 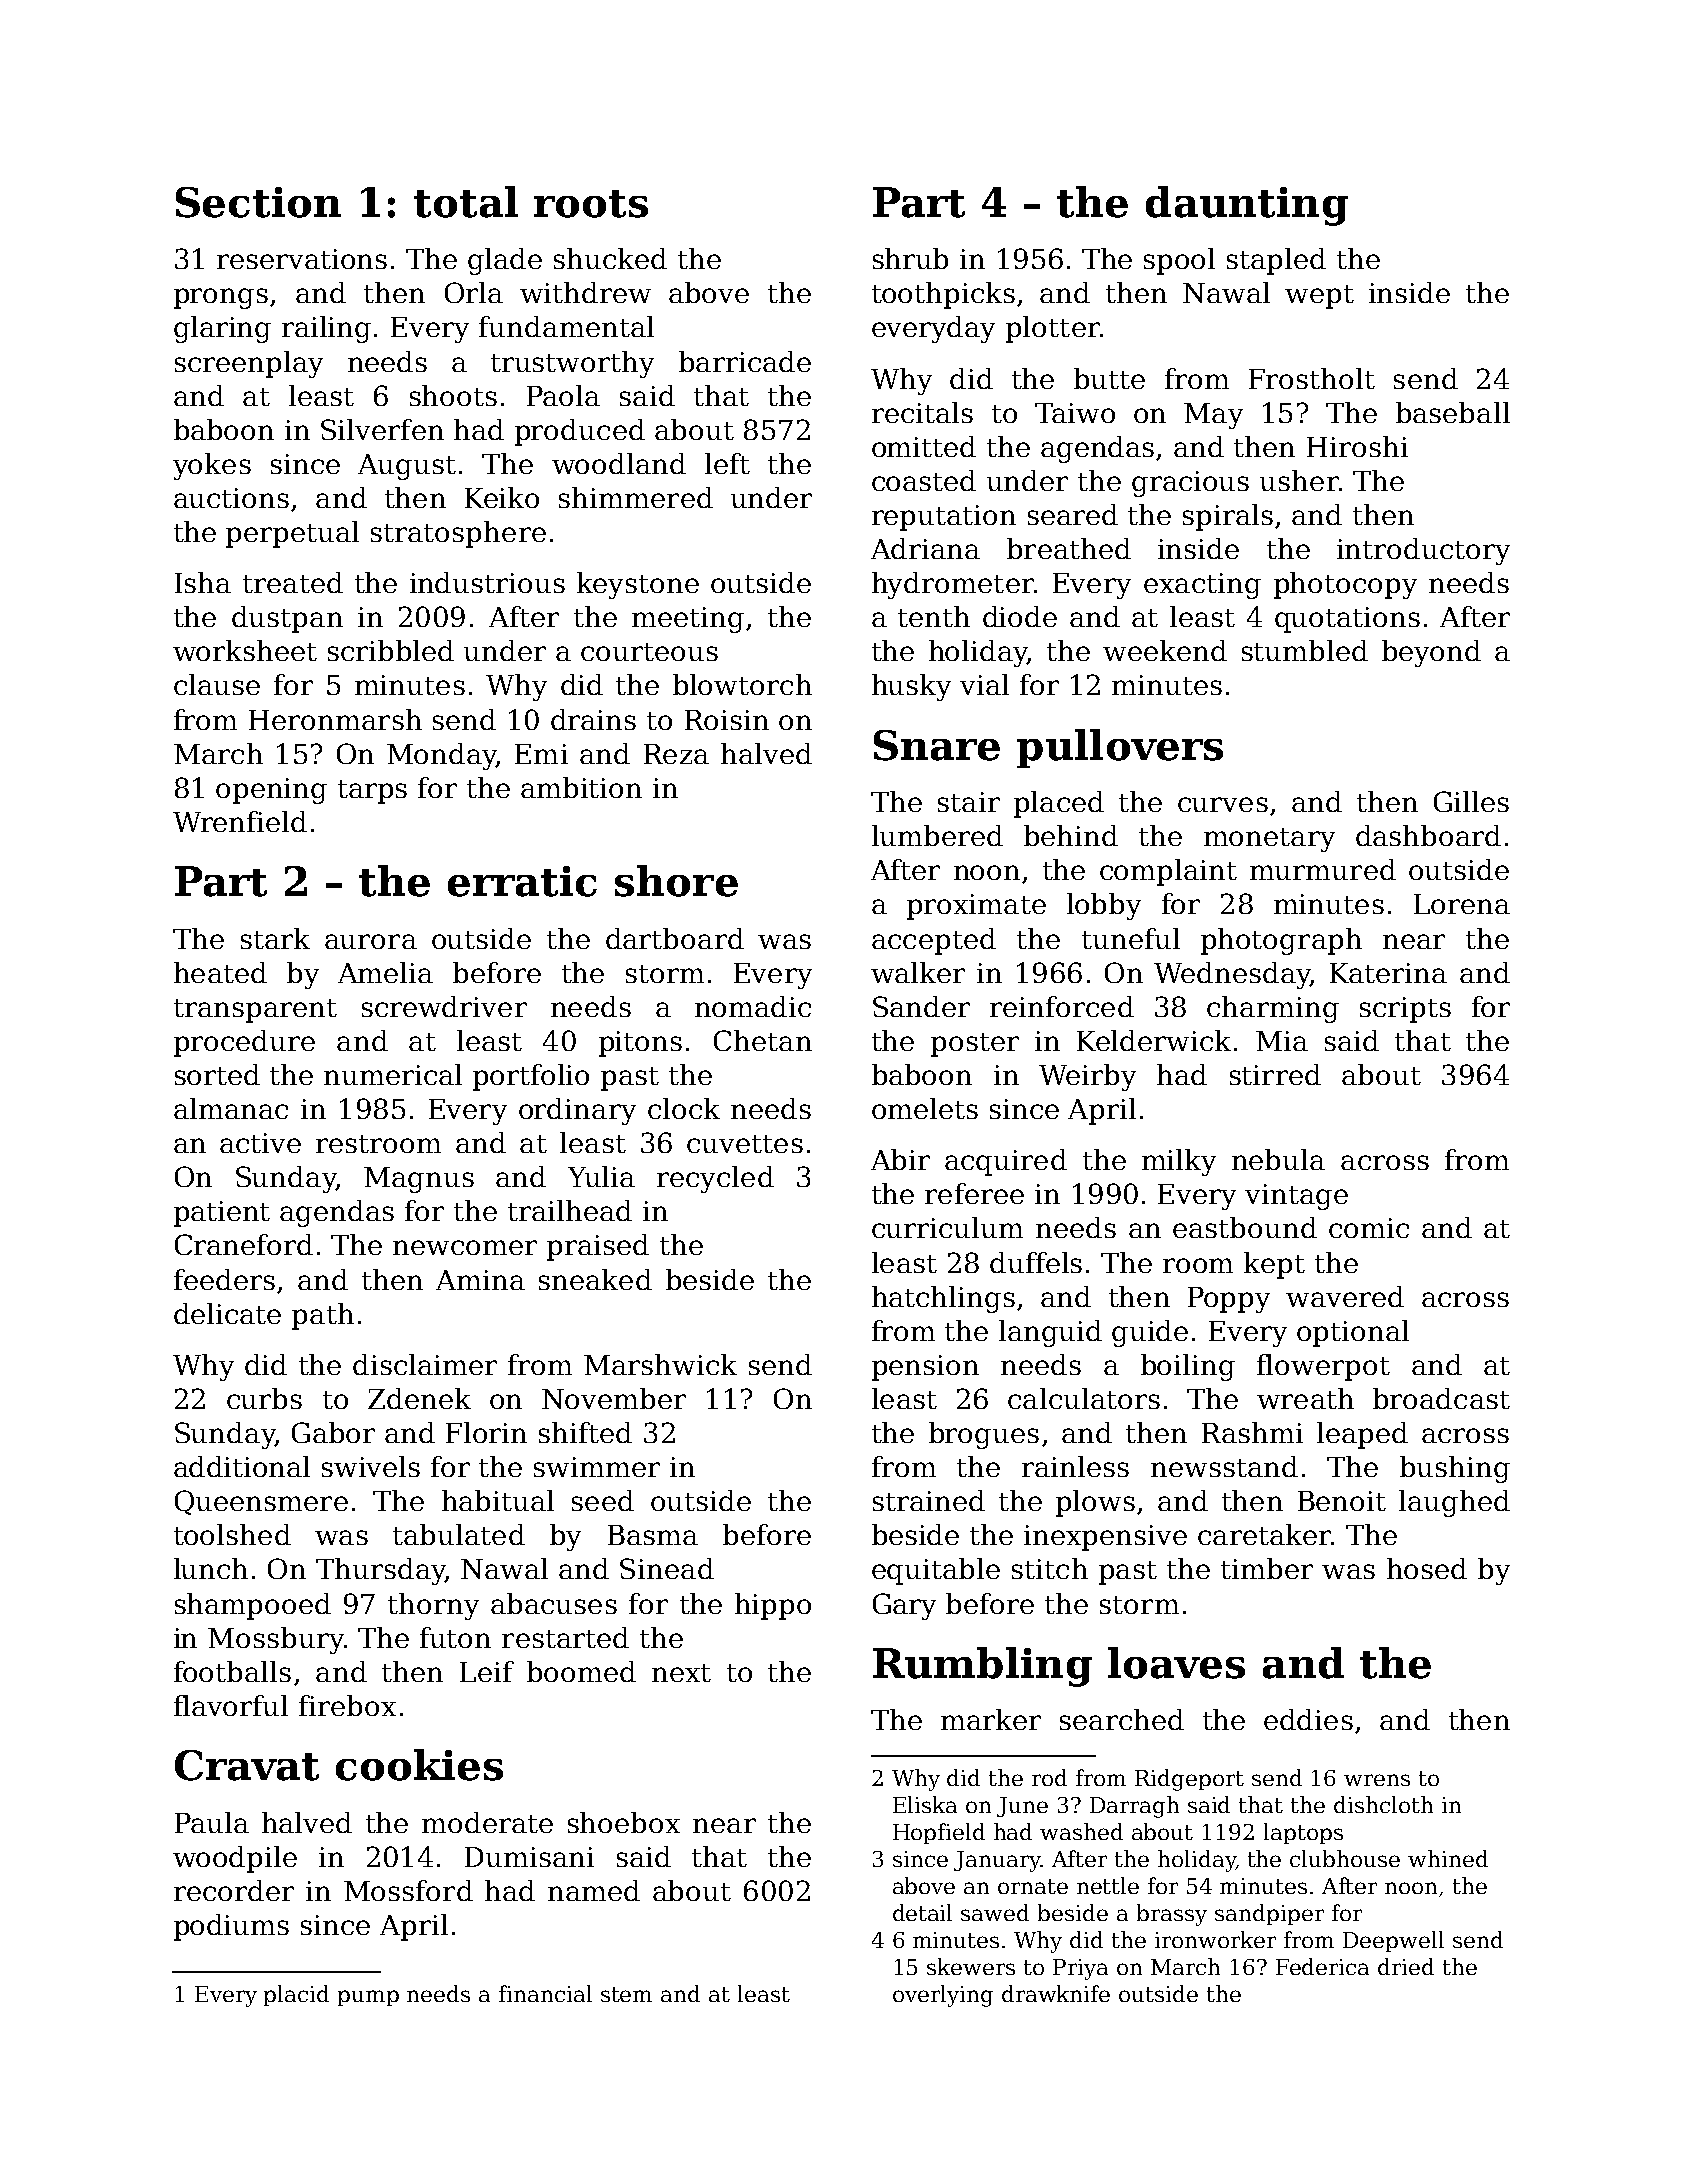 I want to click on toothpicks, so click(x=943, y=295).
